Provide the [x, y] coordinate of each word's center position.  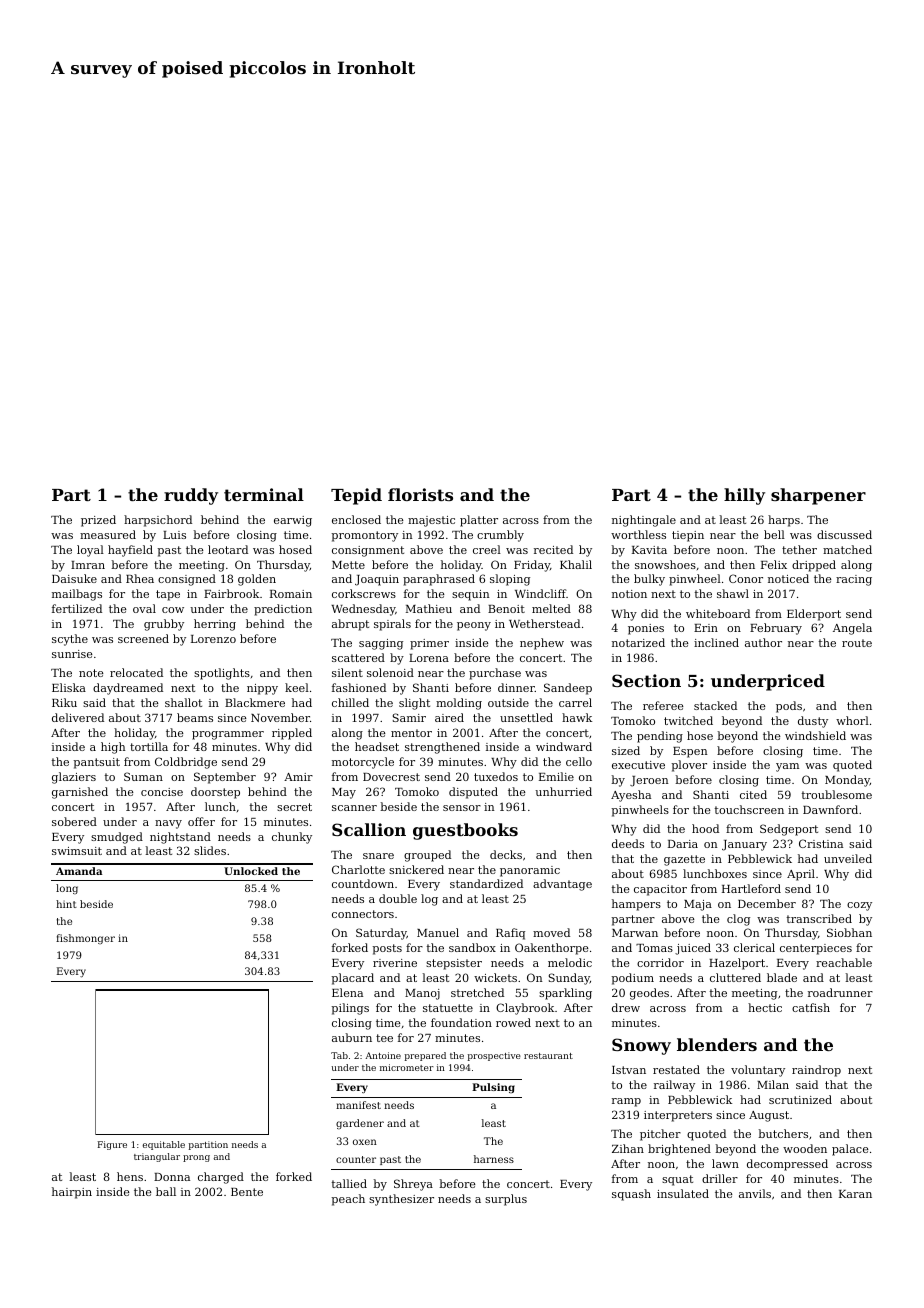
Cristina [821, 843]
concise [162, 792]
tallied [349, 1183]
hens [130, 1176]
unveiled [848, 858]
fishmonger [85, 939]
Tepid [356, 496]
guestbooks [465, 831]
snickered [416, 869]
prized [98, 521]
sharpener [818, 496]
